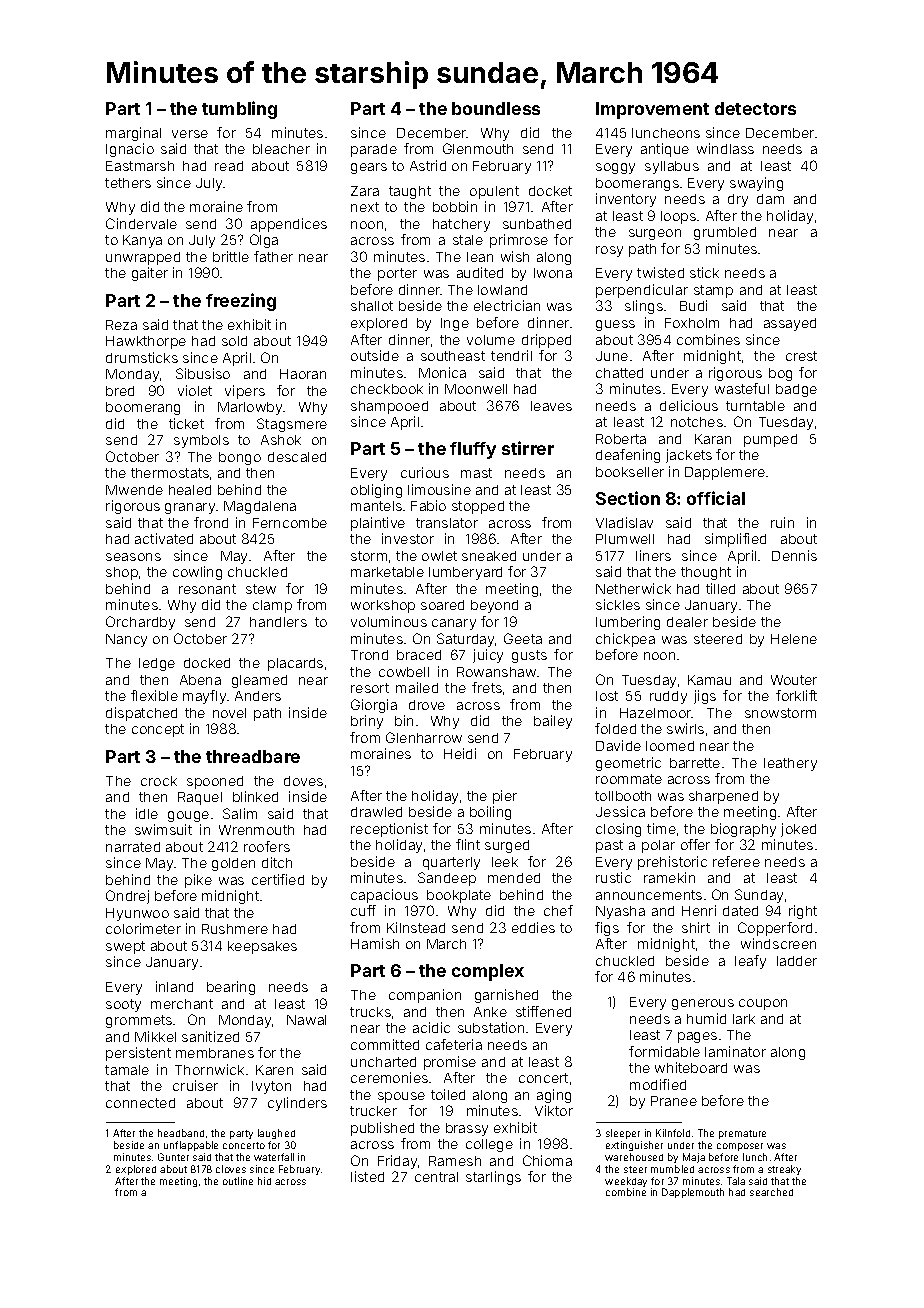  I want to click on starlings, so click(493, 1178).
